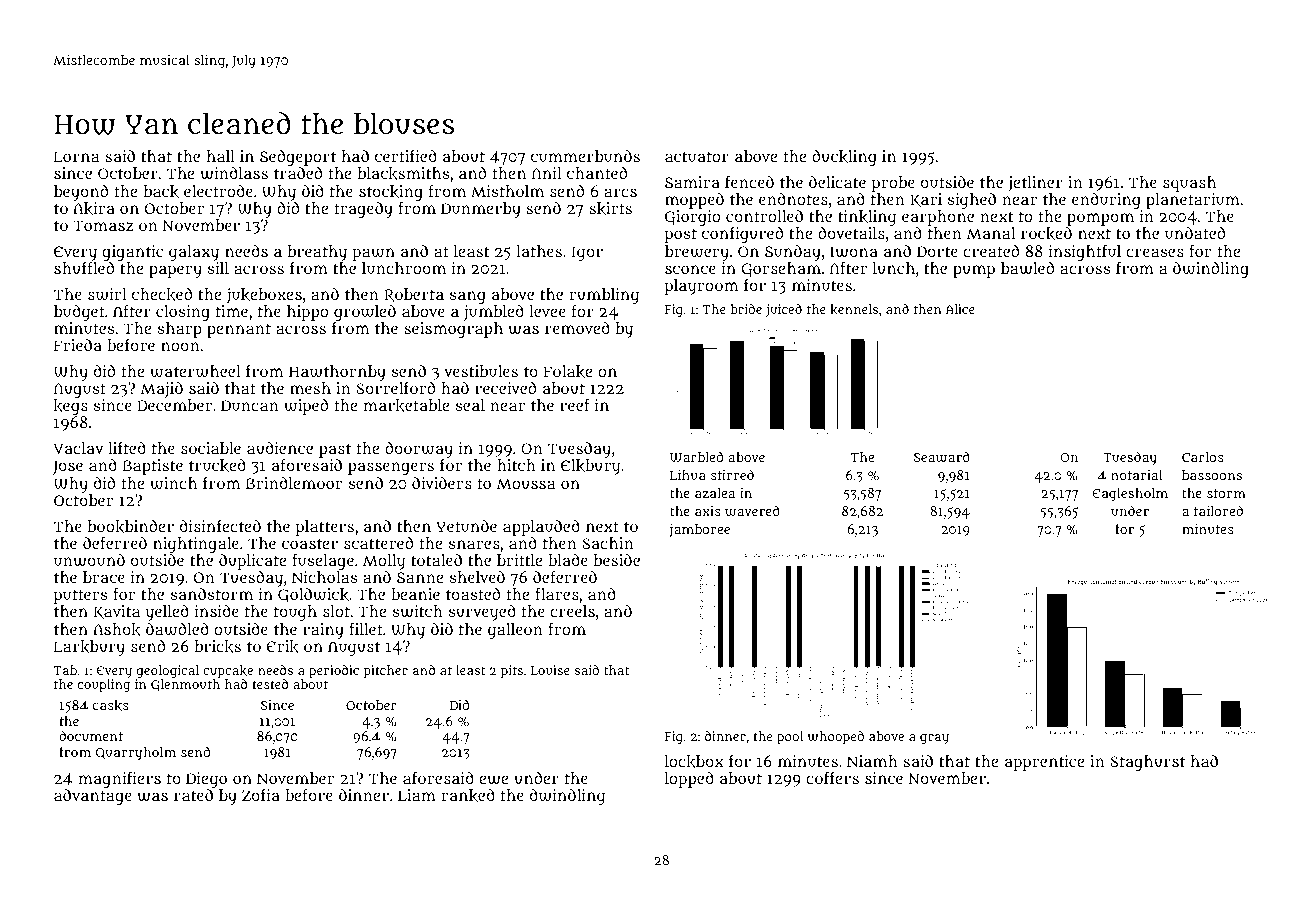  What do you see at coordinates (470, 405) in the screenshot?
I see `seal` at bounding box center [470, 405].
